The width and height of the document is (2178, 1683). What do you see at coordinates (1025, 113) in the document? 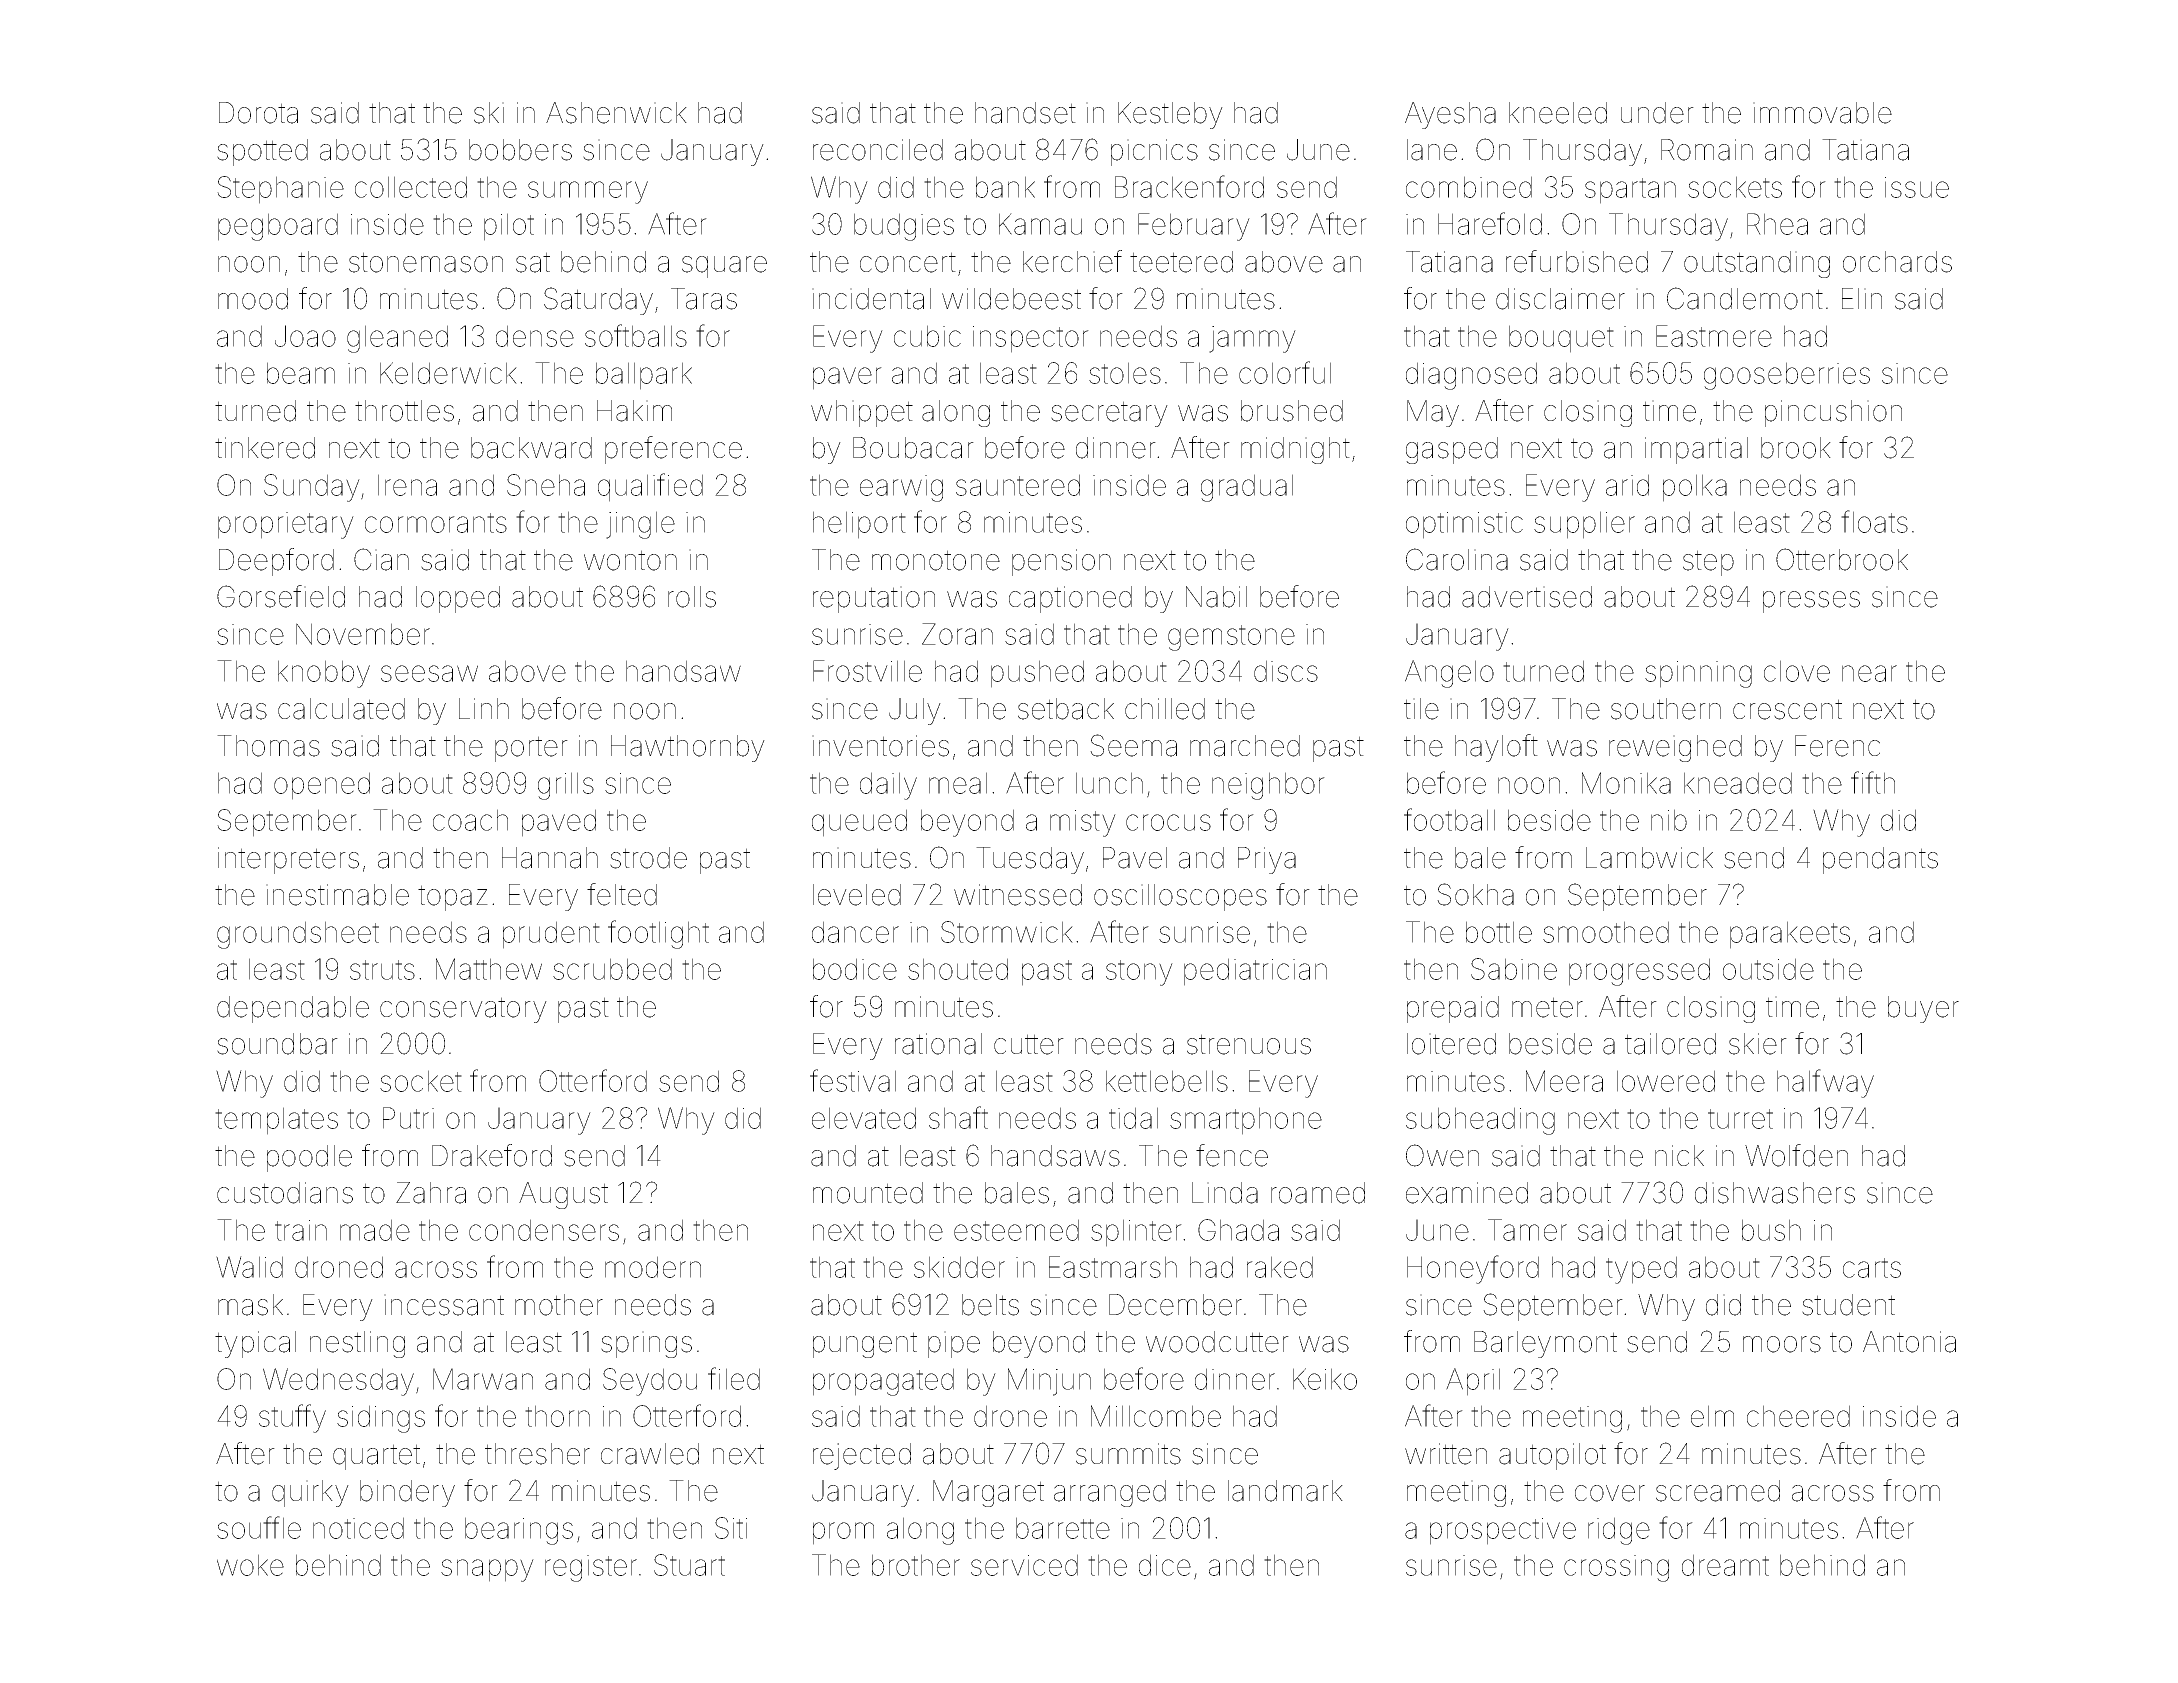
I see `handset` at bounding box center [1025, 113].
